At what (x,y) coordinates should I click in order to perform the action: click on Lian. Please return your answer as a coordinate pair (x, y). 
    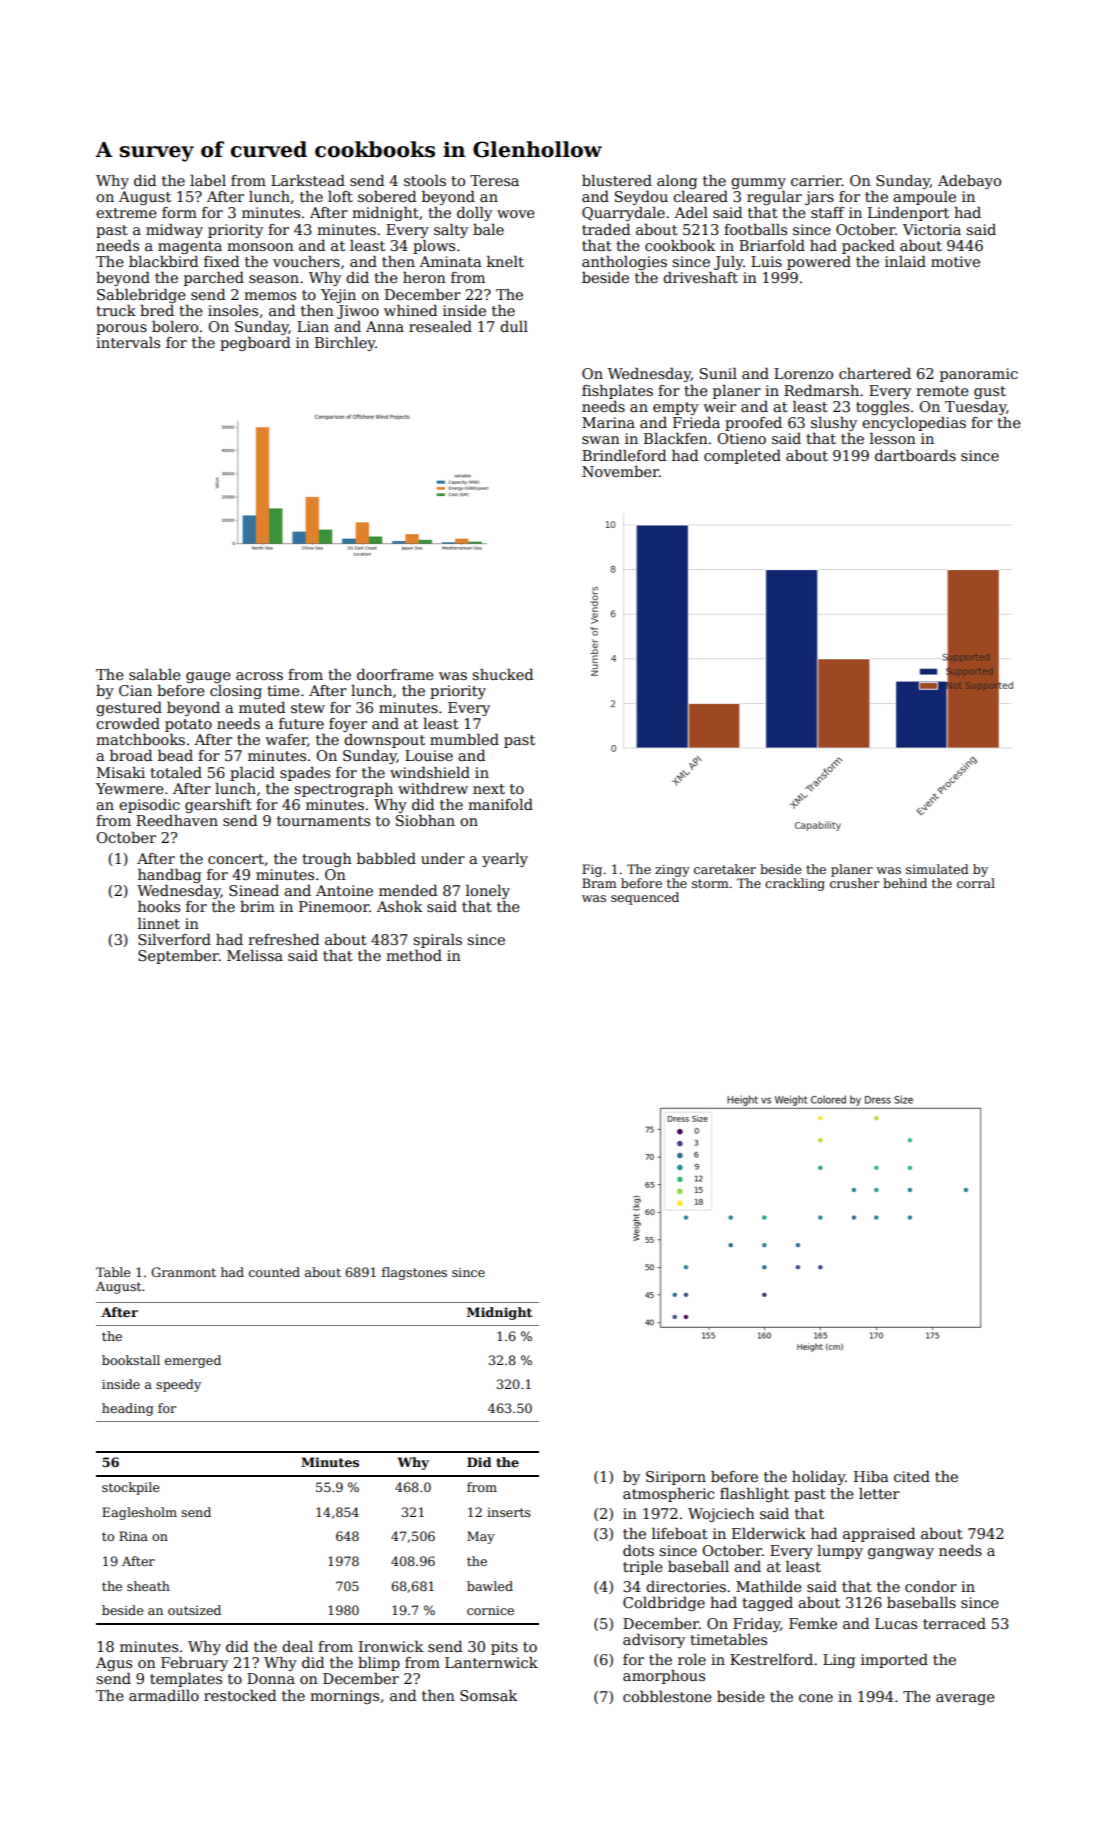
    Looking at the image, I should click on (313, 326).
